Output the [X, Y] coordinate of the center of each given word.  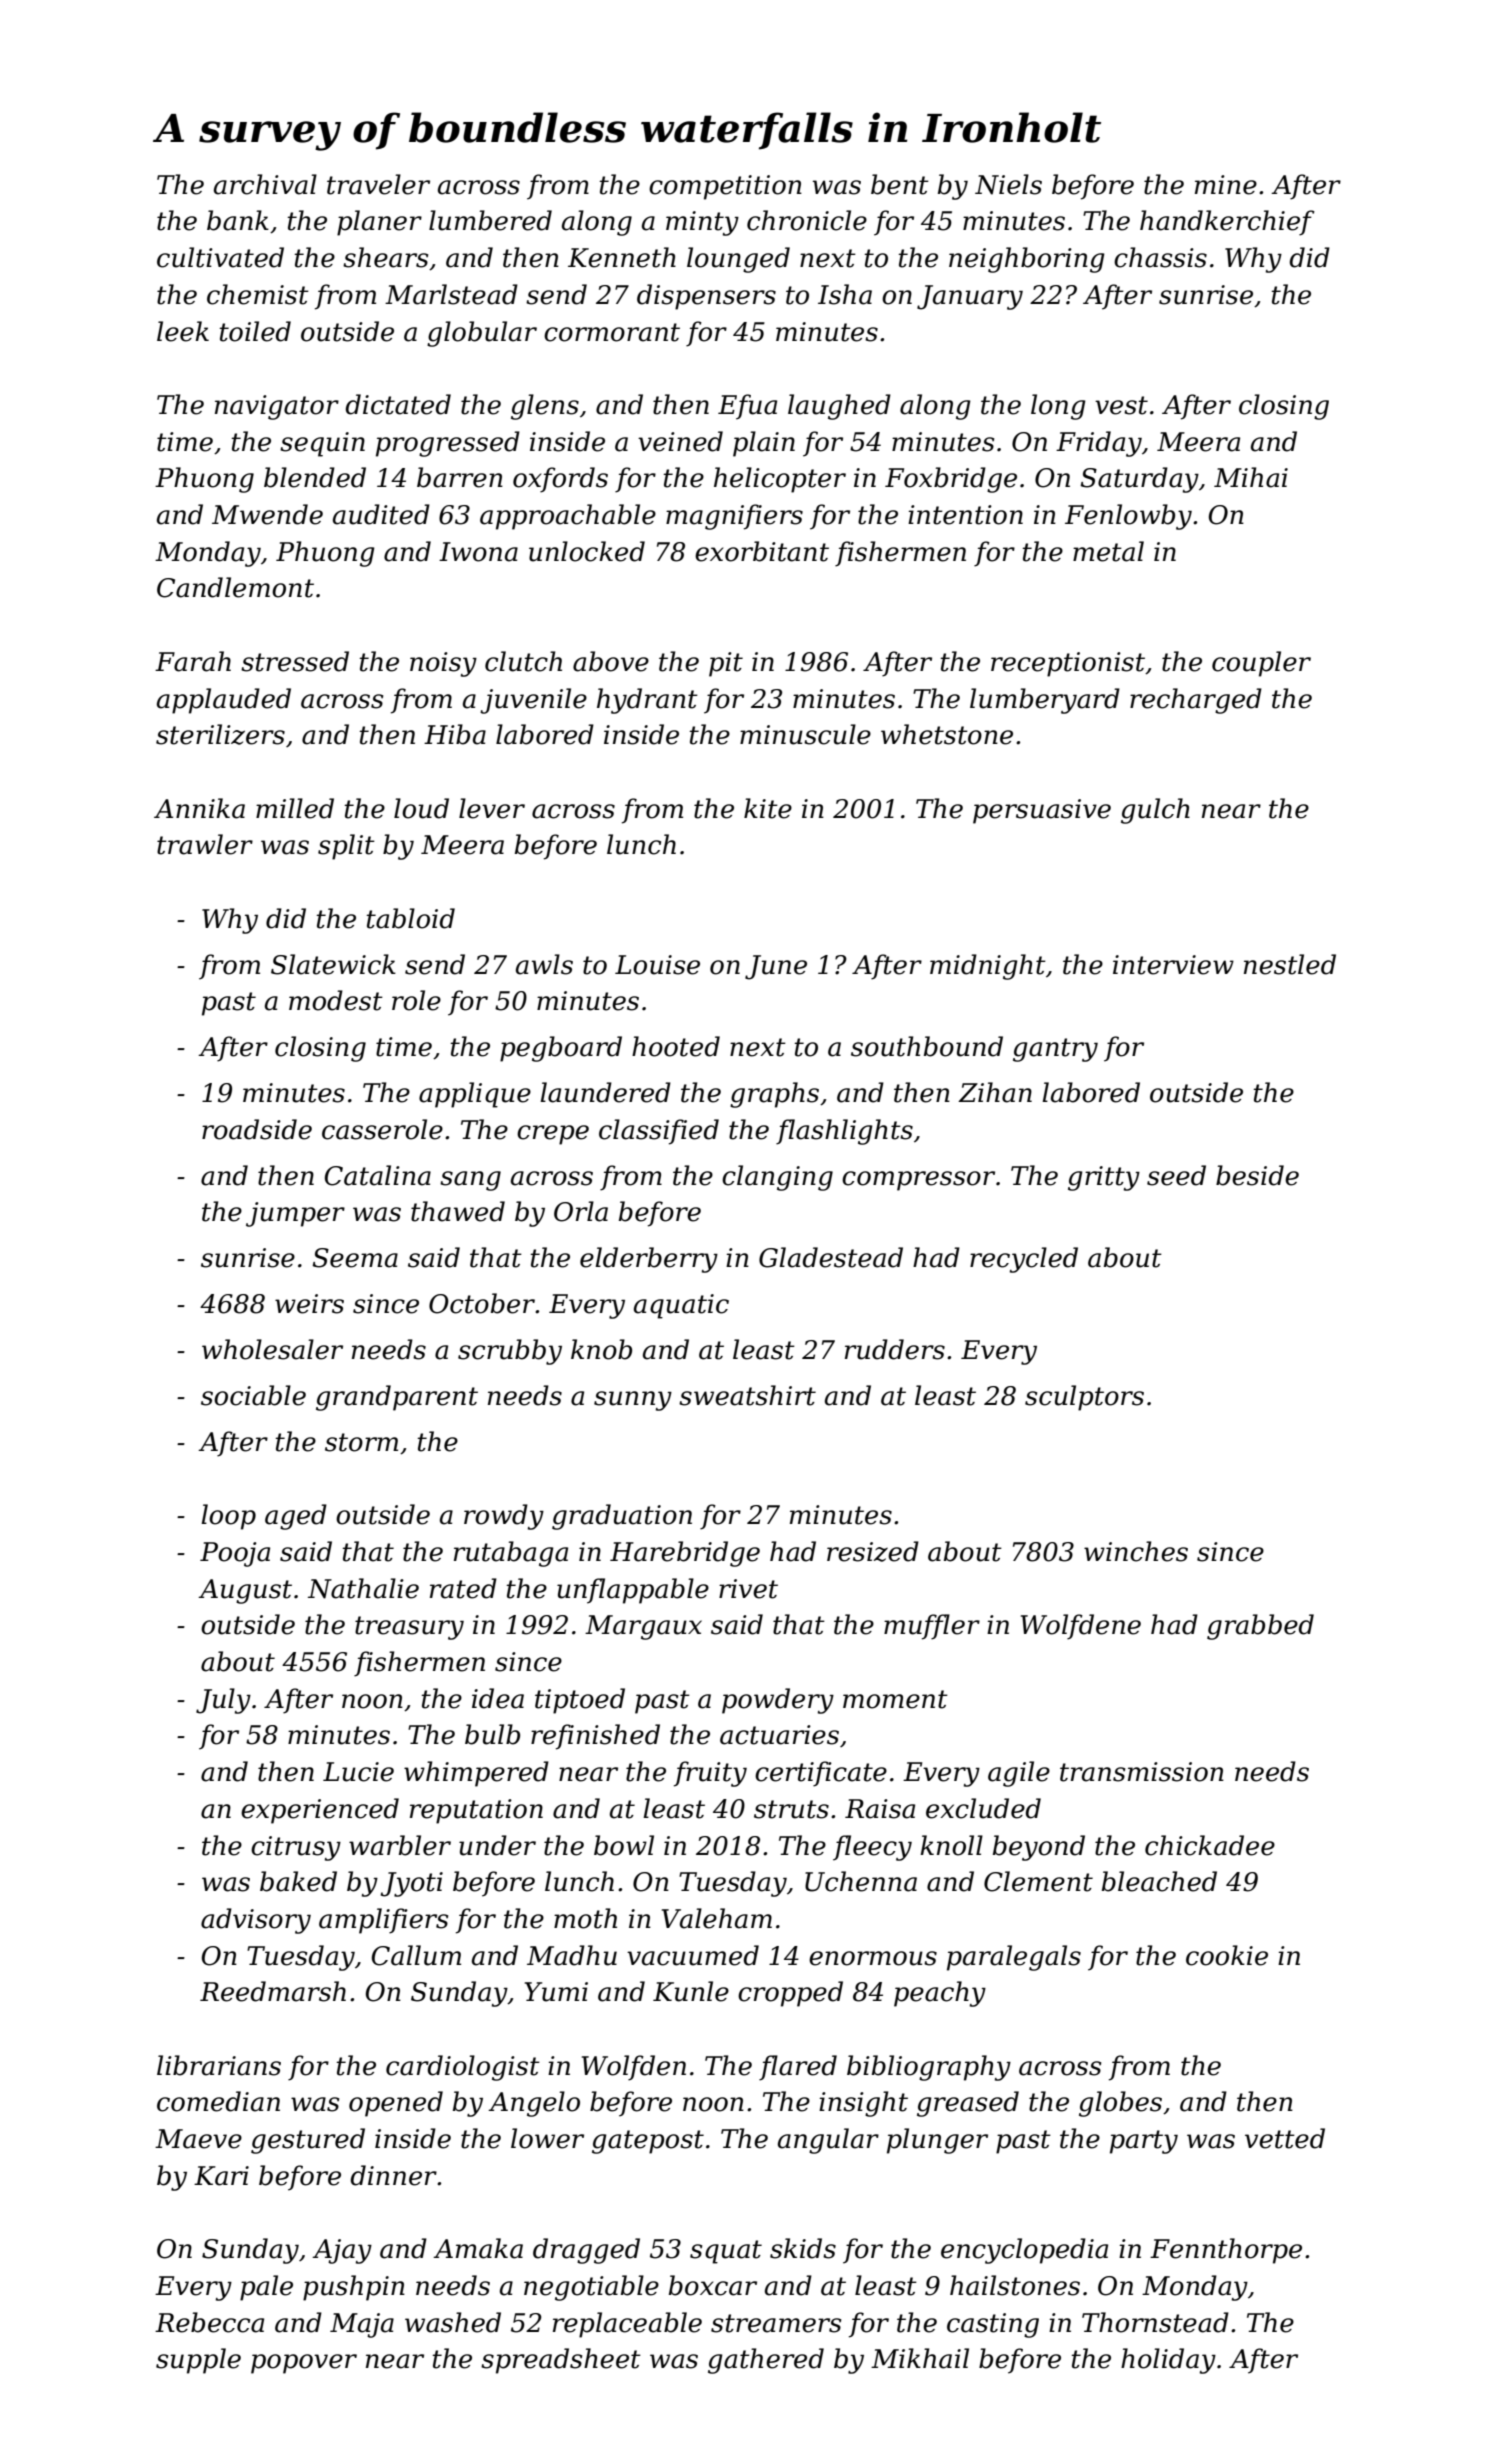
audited [381, 514]
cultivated [220, 257]
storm [361, 1442]
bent [900, 184]
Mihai [1251, 477]
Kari [221, 2176]
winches [1136, 1551]
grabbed [1260, 1627]
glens [545, 407]
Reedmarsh [273, 1991]
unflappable [633, 1591]
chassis [1160, 257]
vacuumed [693, 1955]
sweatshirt [747, 1395]
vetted [1285, 2138]
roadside [257, 1129]
